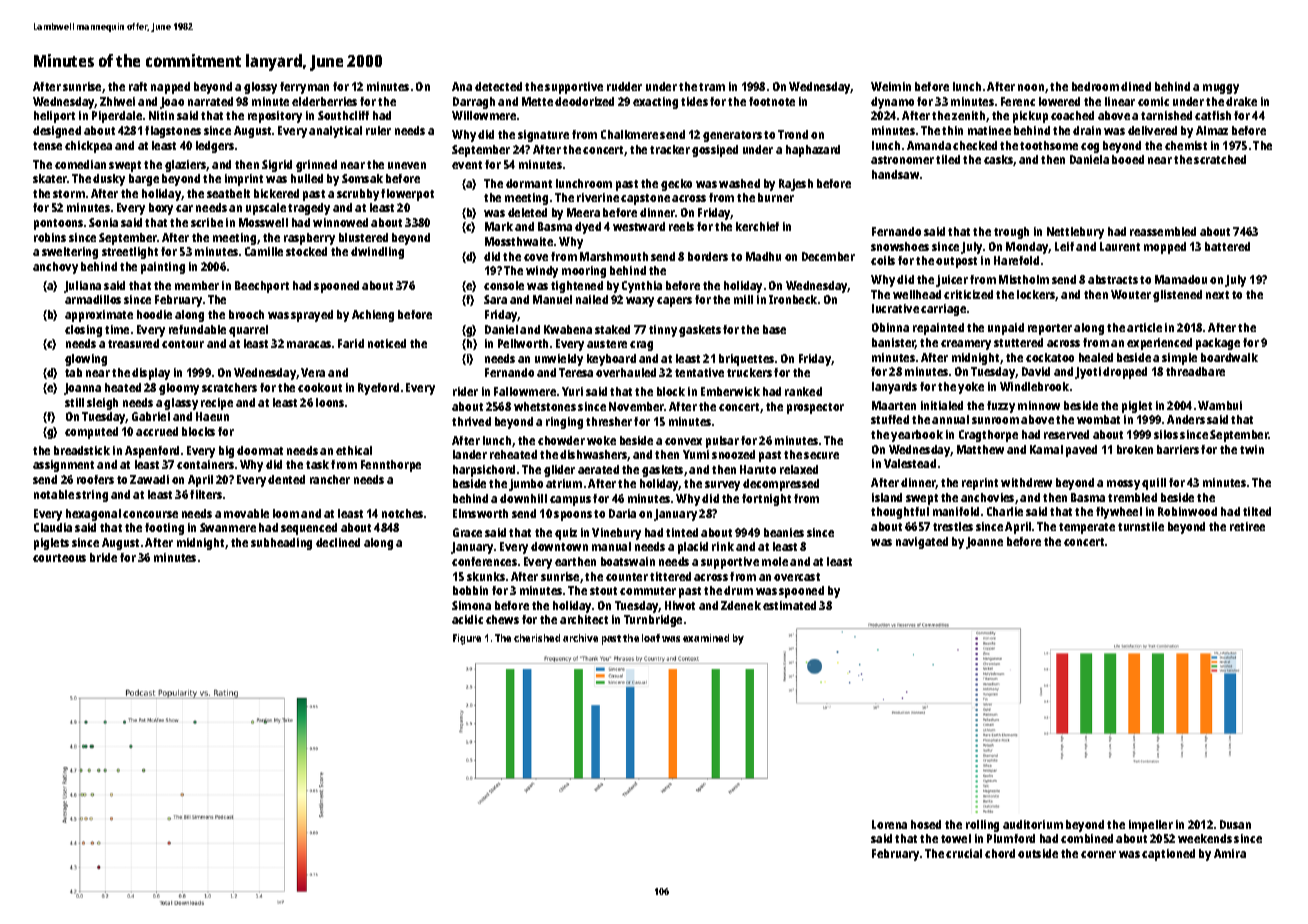 The image size is (1308, 924). What do you see at coordinates (1181, 279) in the screenshot?
I see `Mamadou` at bounding box center [1181, 279].
